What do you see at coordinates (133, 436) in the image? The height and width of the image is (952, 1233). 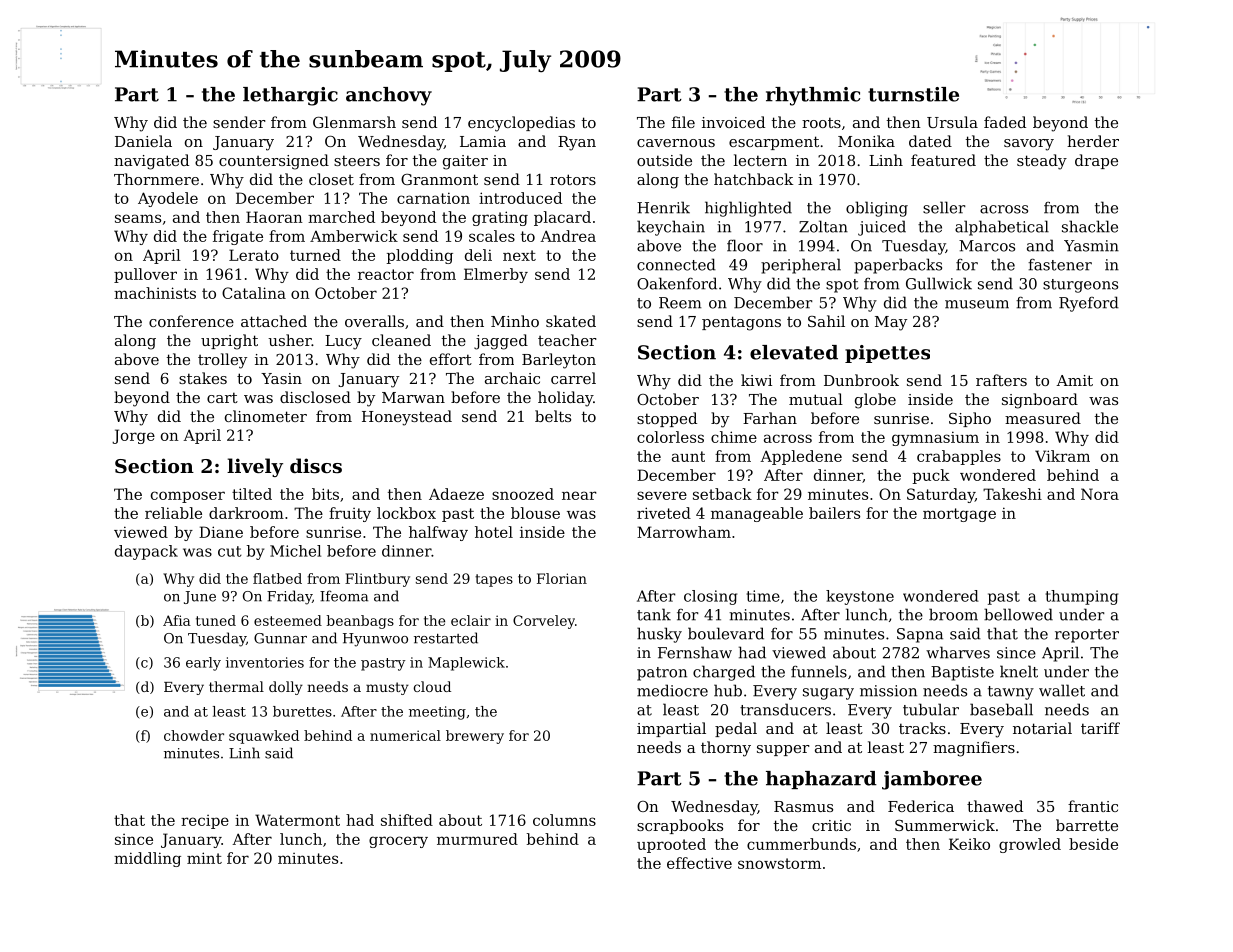 I see `Jorge` at bounding box center [133, 436].
